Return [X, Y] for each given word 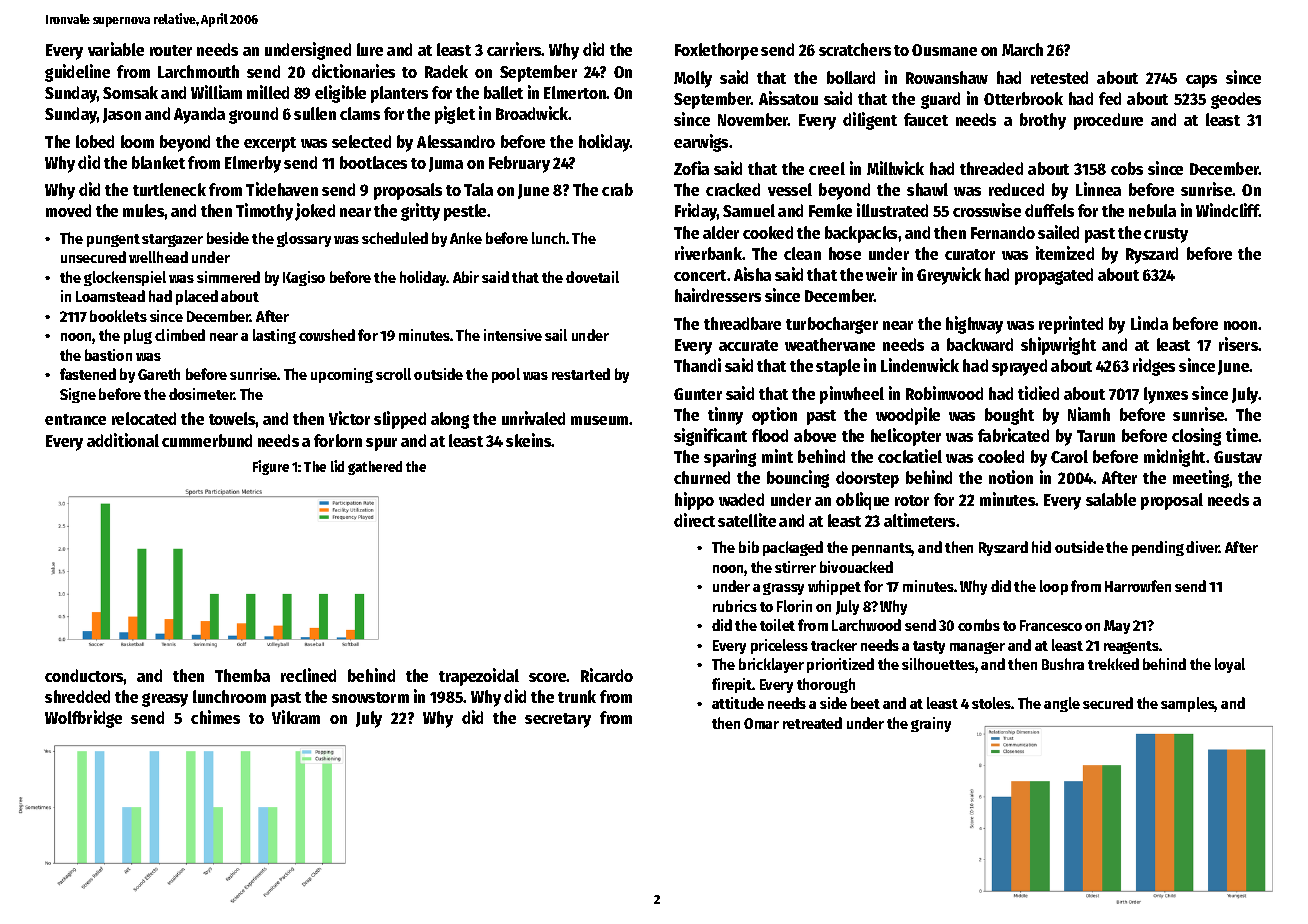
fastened [88, 374]
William [216, 92]
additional [123, 440]
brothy [1043, 121]
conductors [84, 675]
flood [770, 435]
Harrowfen [1138, 586]
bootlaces [373, 162]
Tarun [1096, 436]
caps [1201, 81]
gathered [375, 468]
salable [1111, 499]
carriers [514, 49]
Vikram [296, 717]
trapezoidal [479, 677]
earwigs [701, 143]
